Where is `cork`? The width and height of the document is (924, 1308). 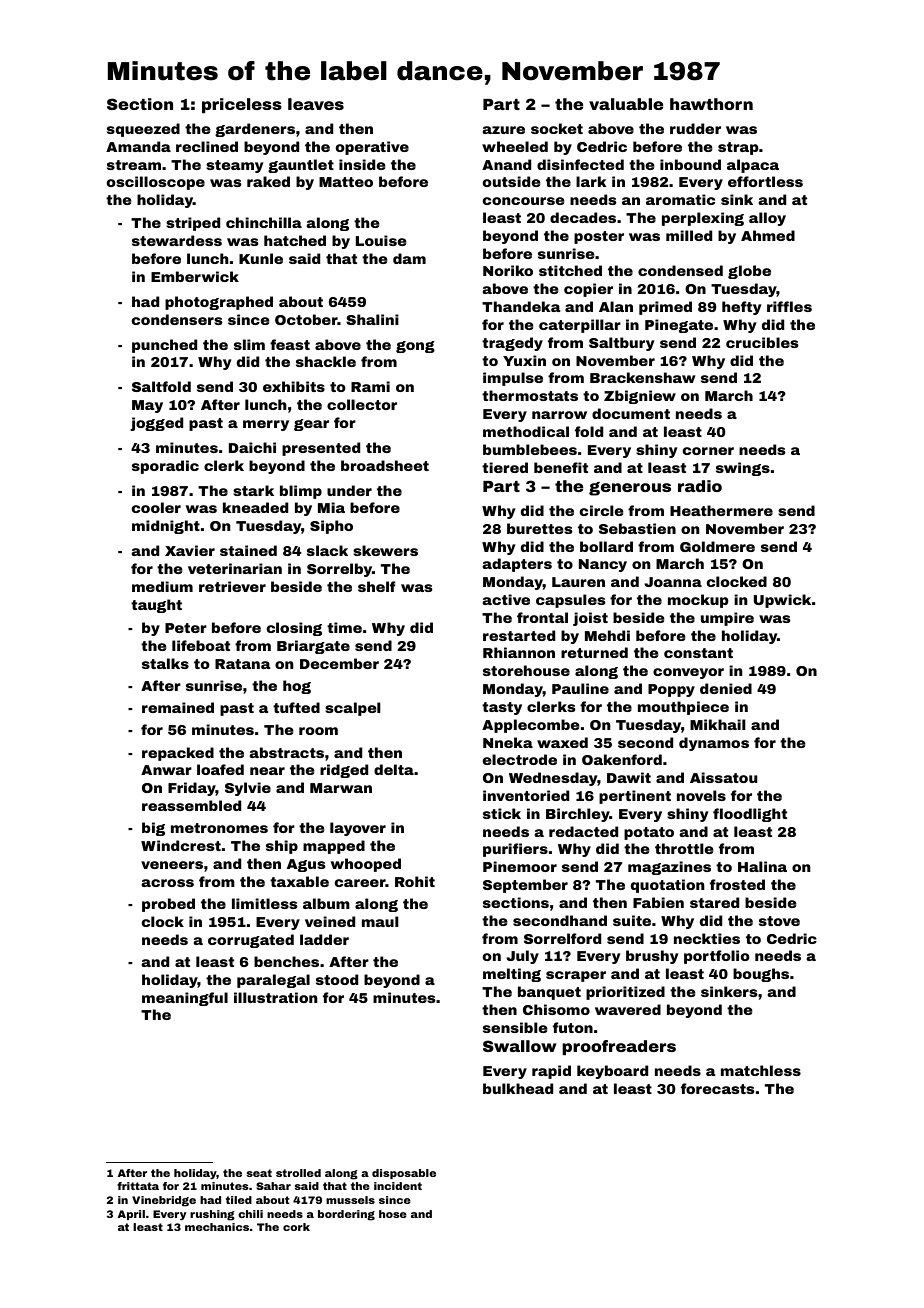
cork is located at coordinates (296, 1227).
